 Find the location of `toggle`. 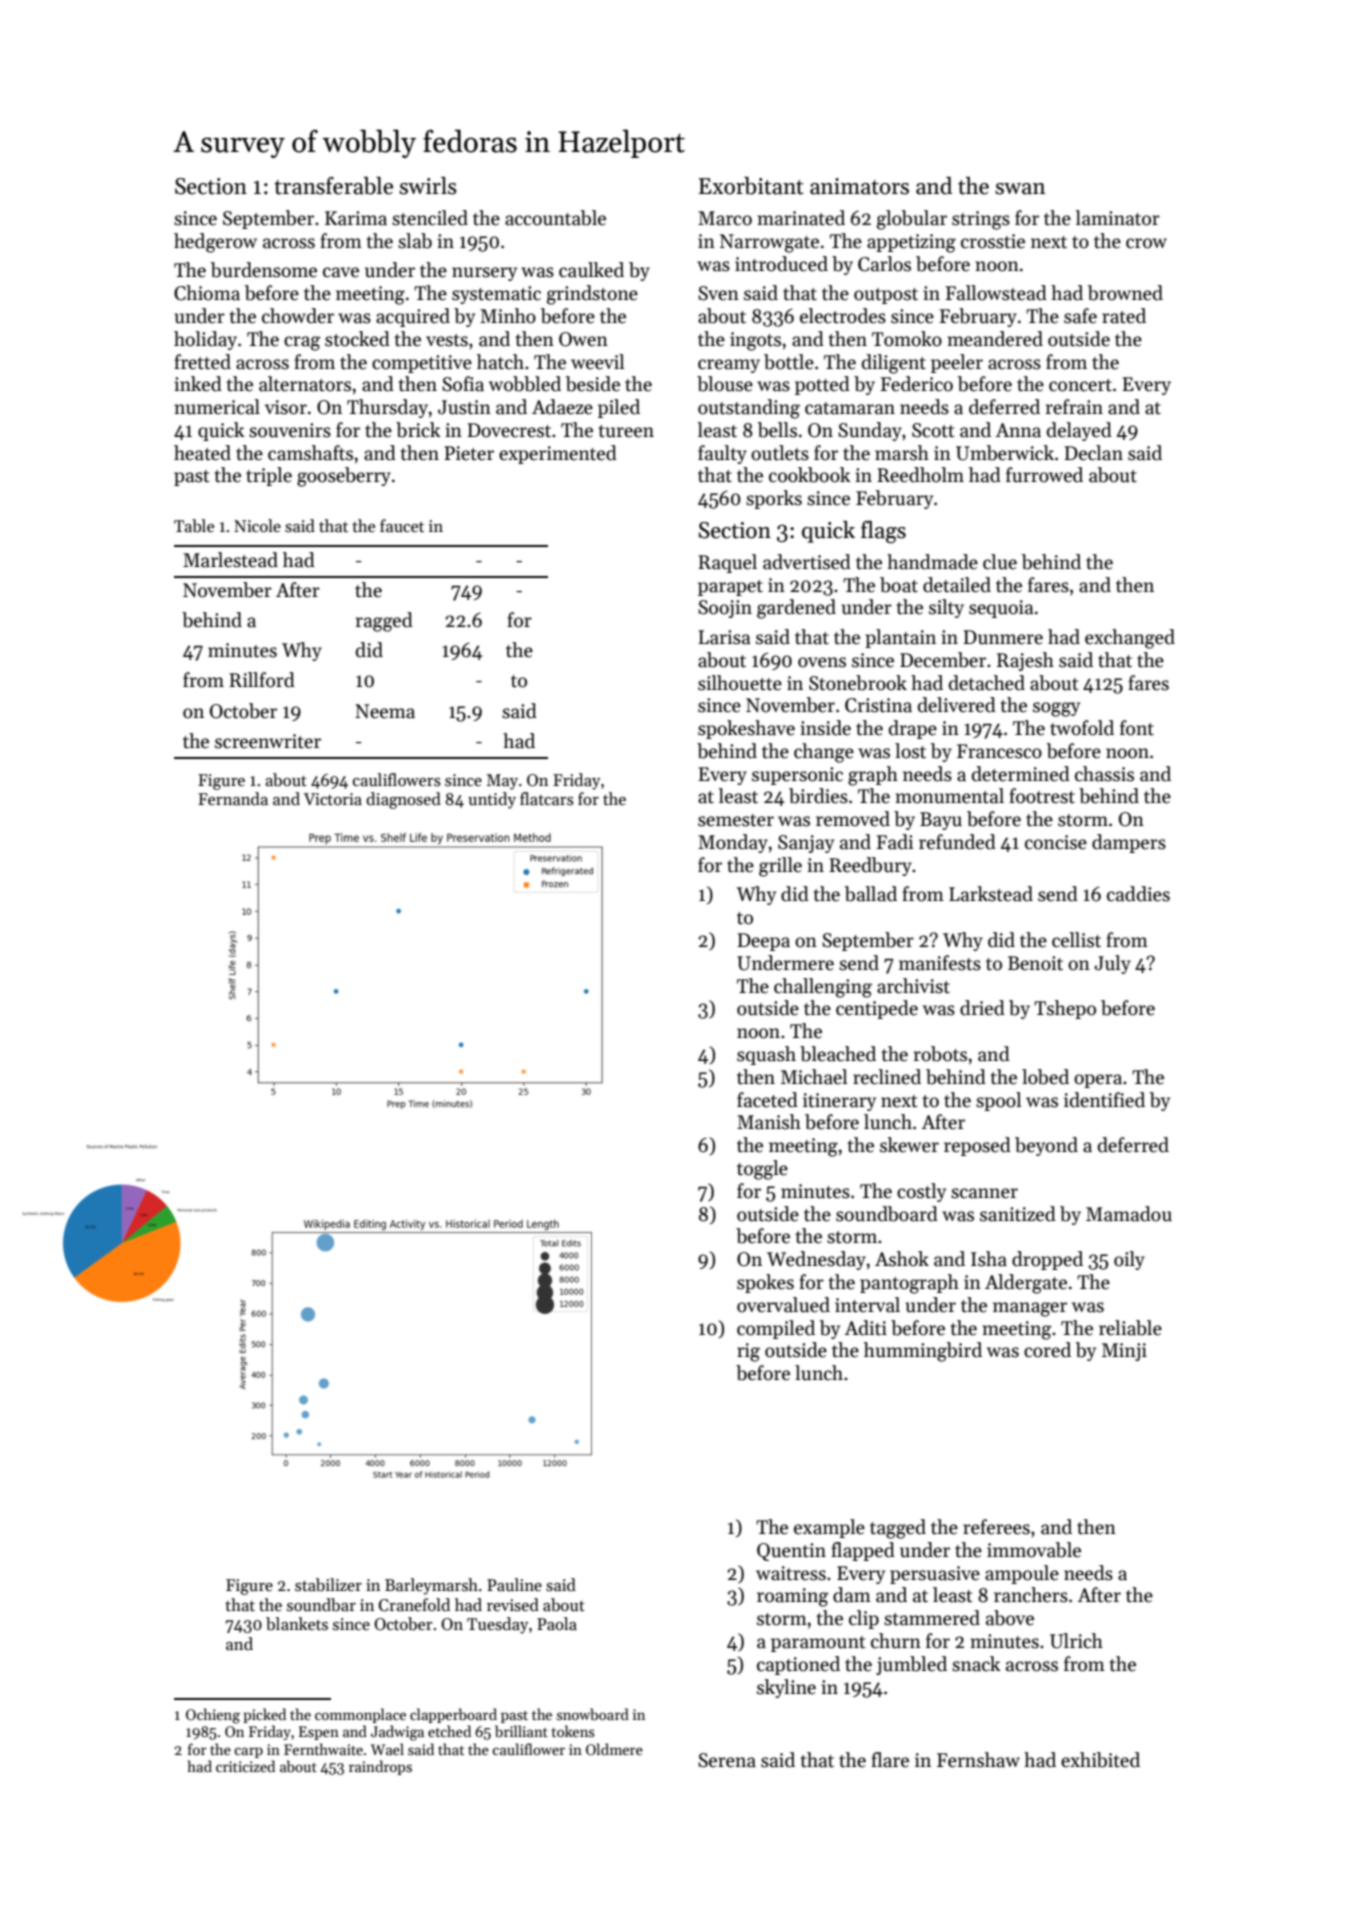

toggle is located at coordinates (762, 1170).
